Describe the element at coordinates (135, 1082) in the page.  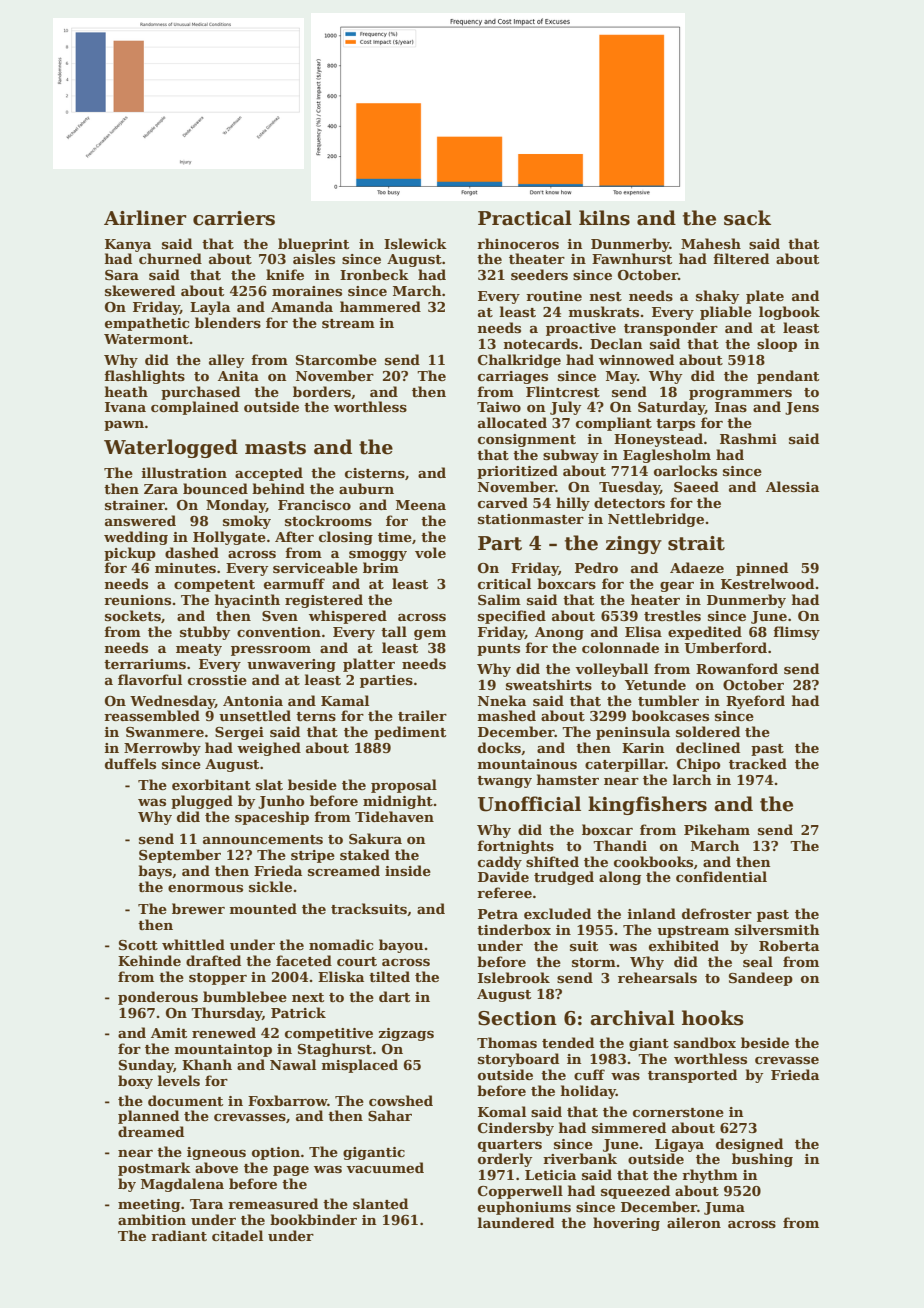
I see `boxy` at that location.
